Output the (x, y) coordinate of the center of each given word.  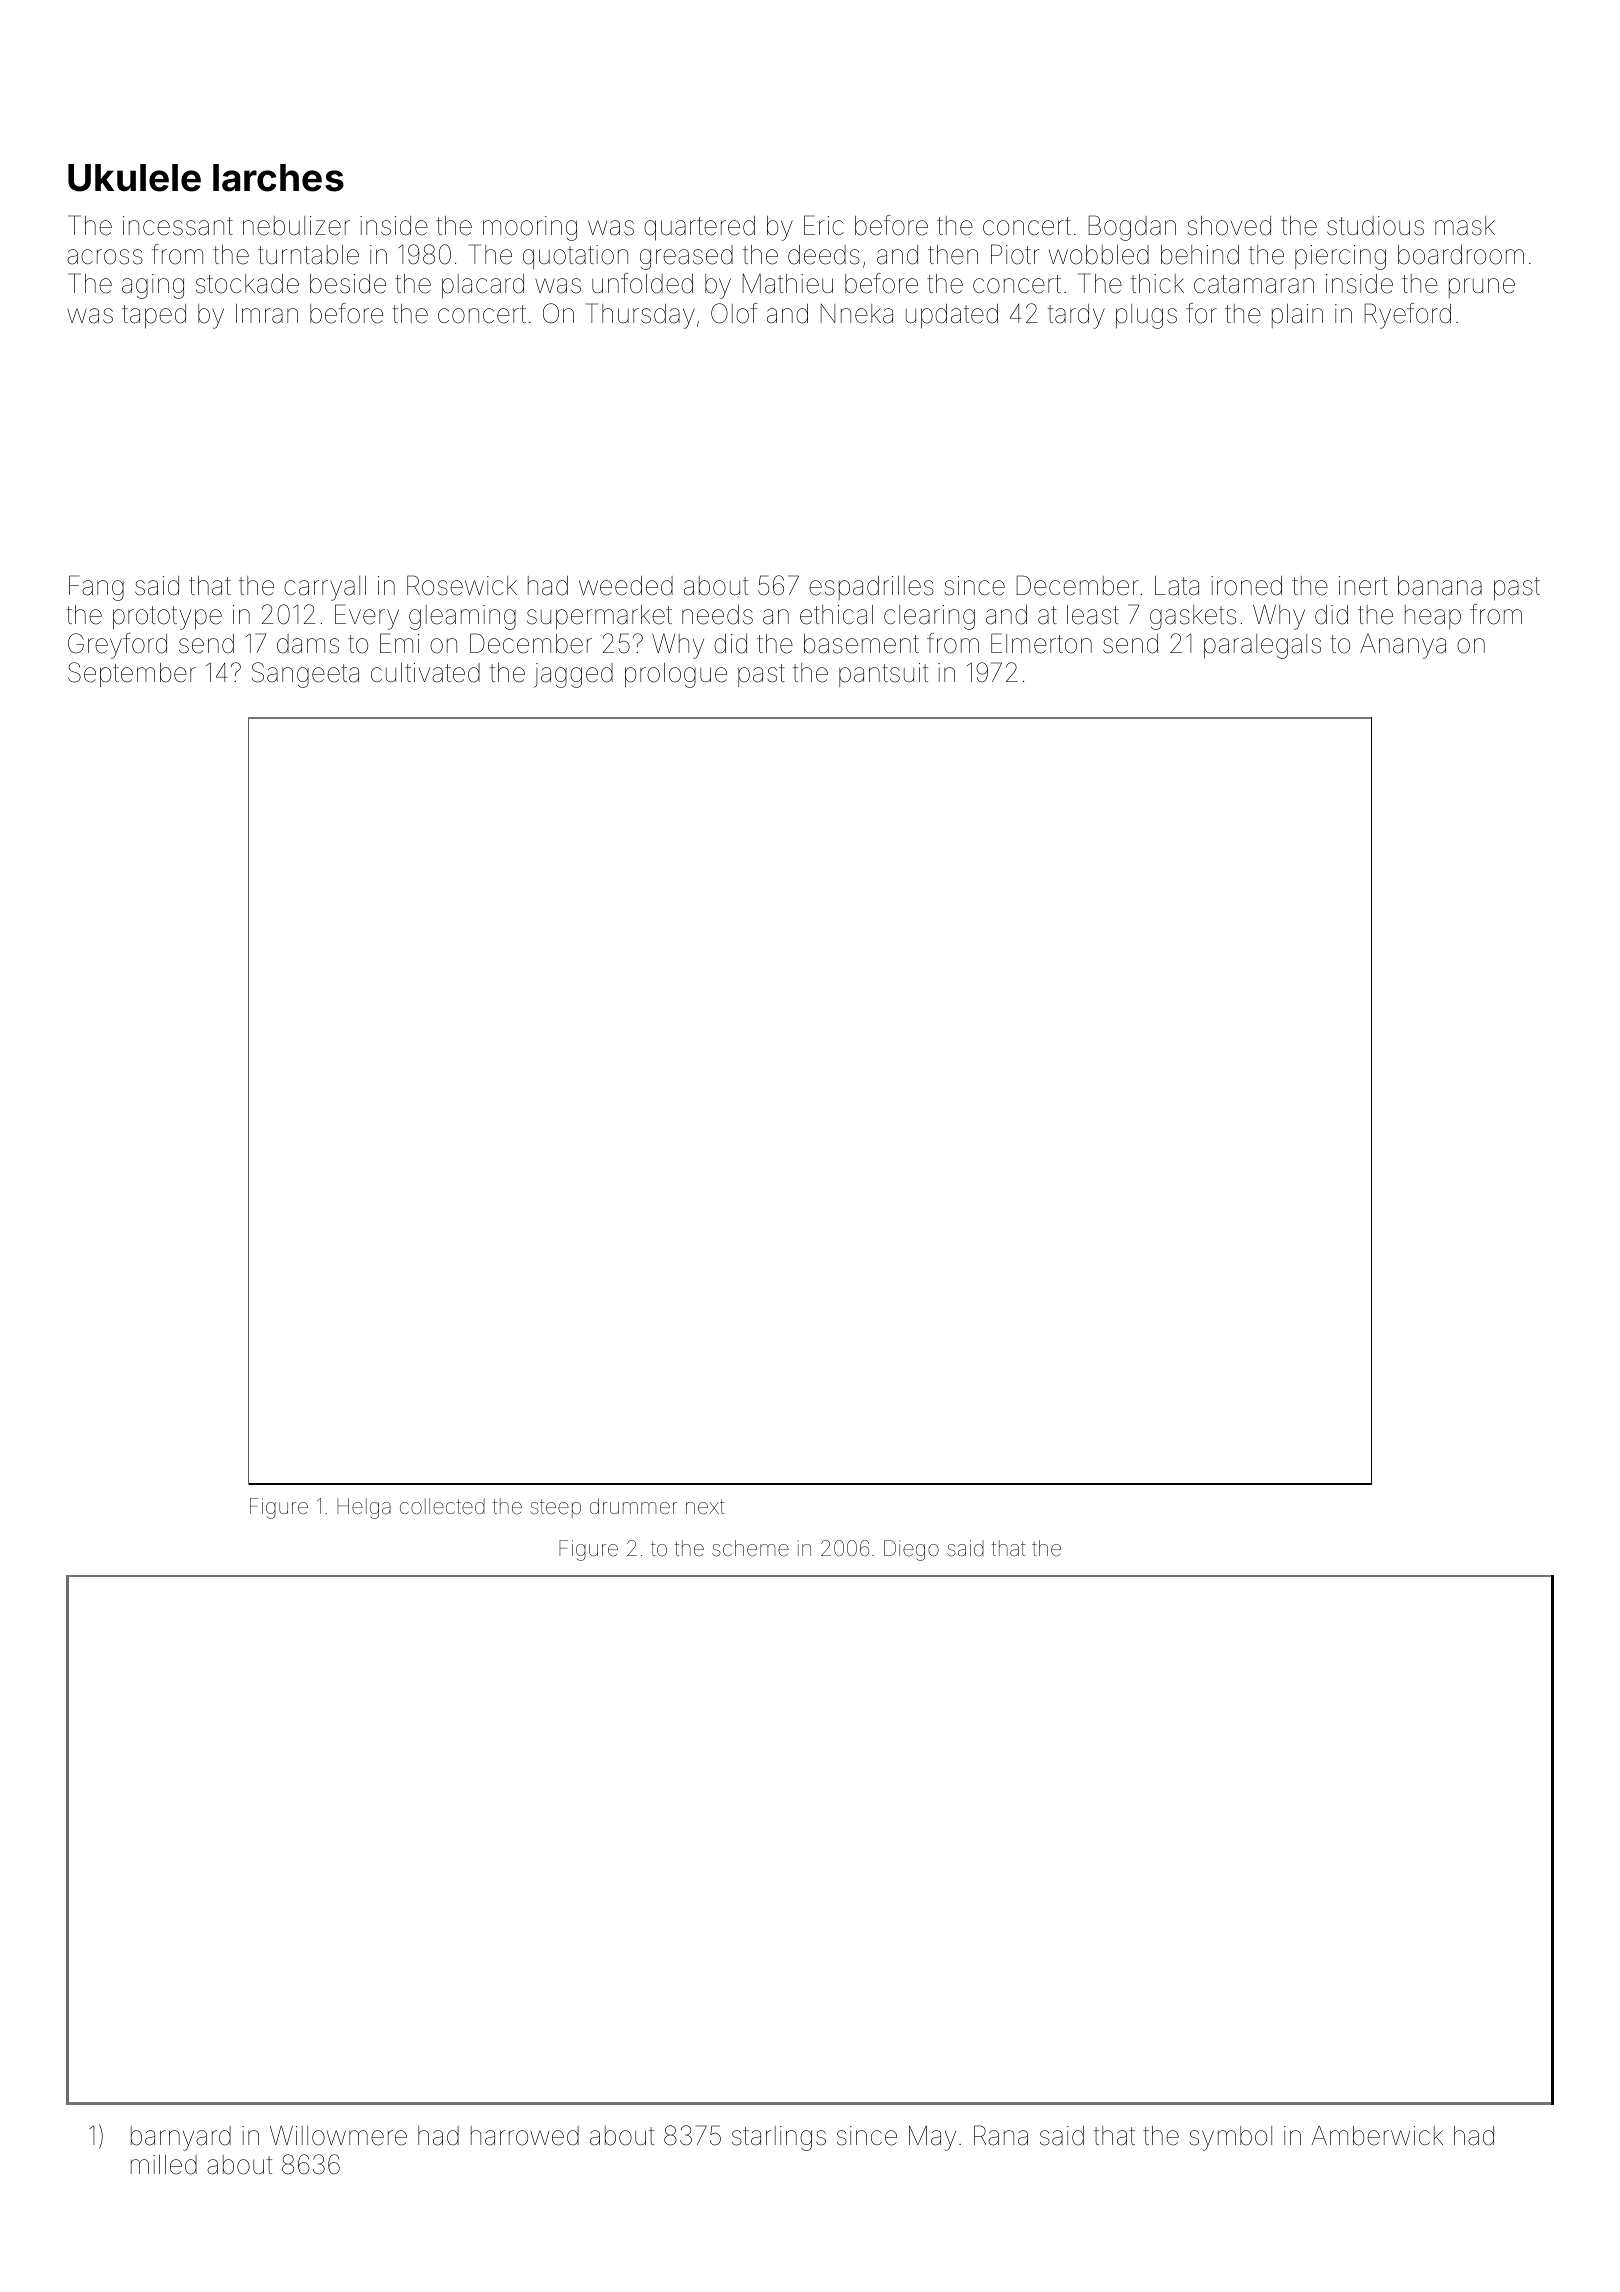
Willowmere (338, 2135)
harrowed (525, 2136)
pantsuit (883, 675)
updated (952, 316)
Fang (96, 588)
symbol (1231, 2138)
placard (483, 286)
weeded (626, 586)
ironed (1246, 586)
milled (164, 2165)
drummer (633, 1506)
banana (1440, 586)
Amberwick (1377, 2136)
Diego (911, 1550)
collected (442, 1506)
